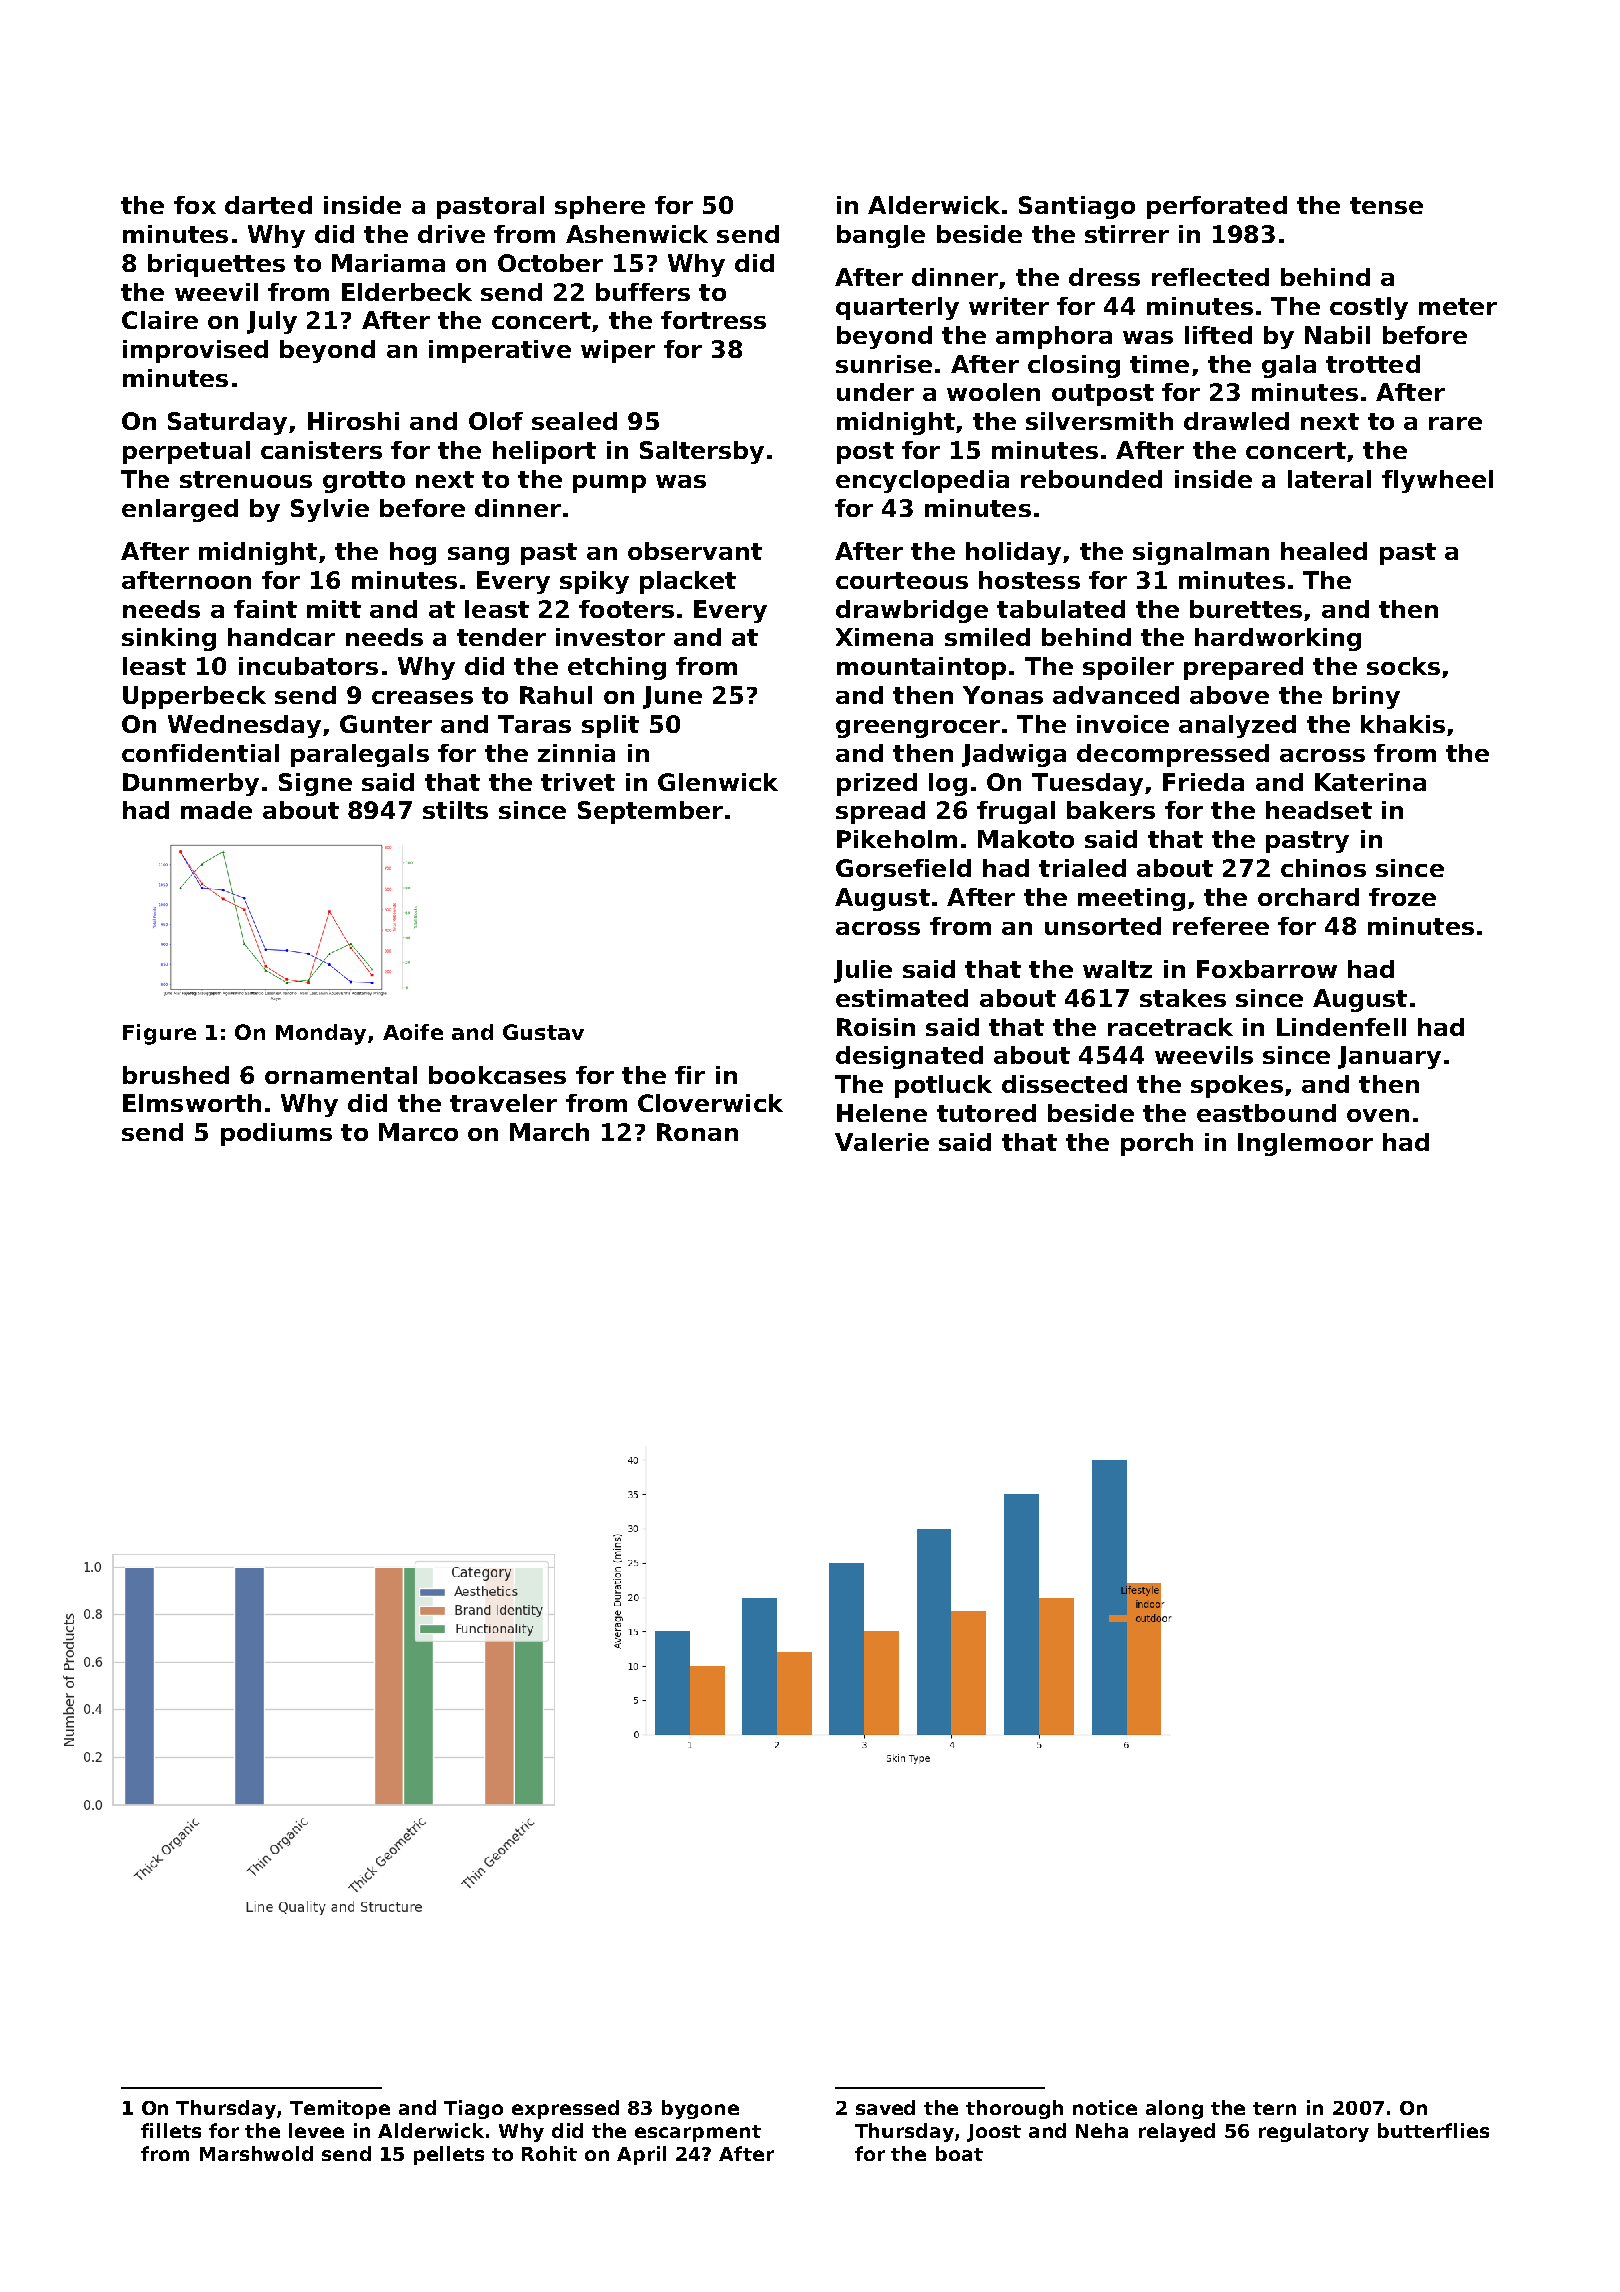 The width and height of the document is (1620, 2292). Describe the element at coordinates (276, 1134) in the document. I see `podiums` at that location.
